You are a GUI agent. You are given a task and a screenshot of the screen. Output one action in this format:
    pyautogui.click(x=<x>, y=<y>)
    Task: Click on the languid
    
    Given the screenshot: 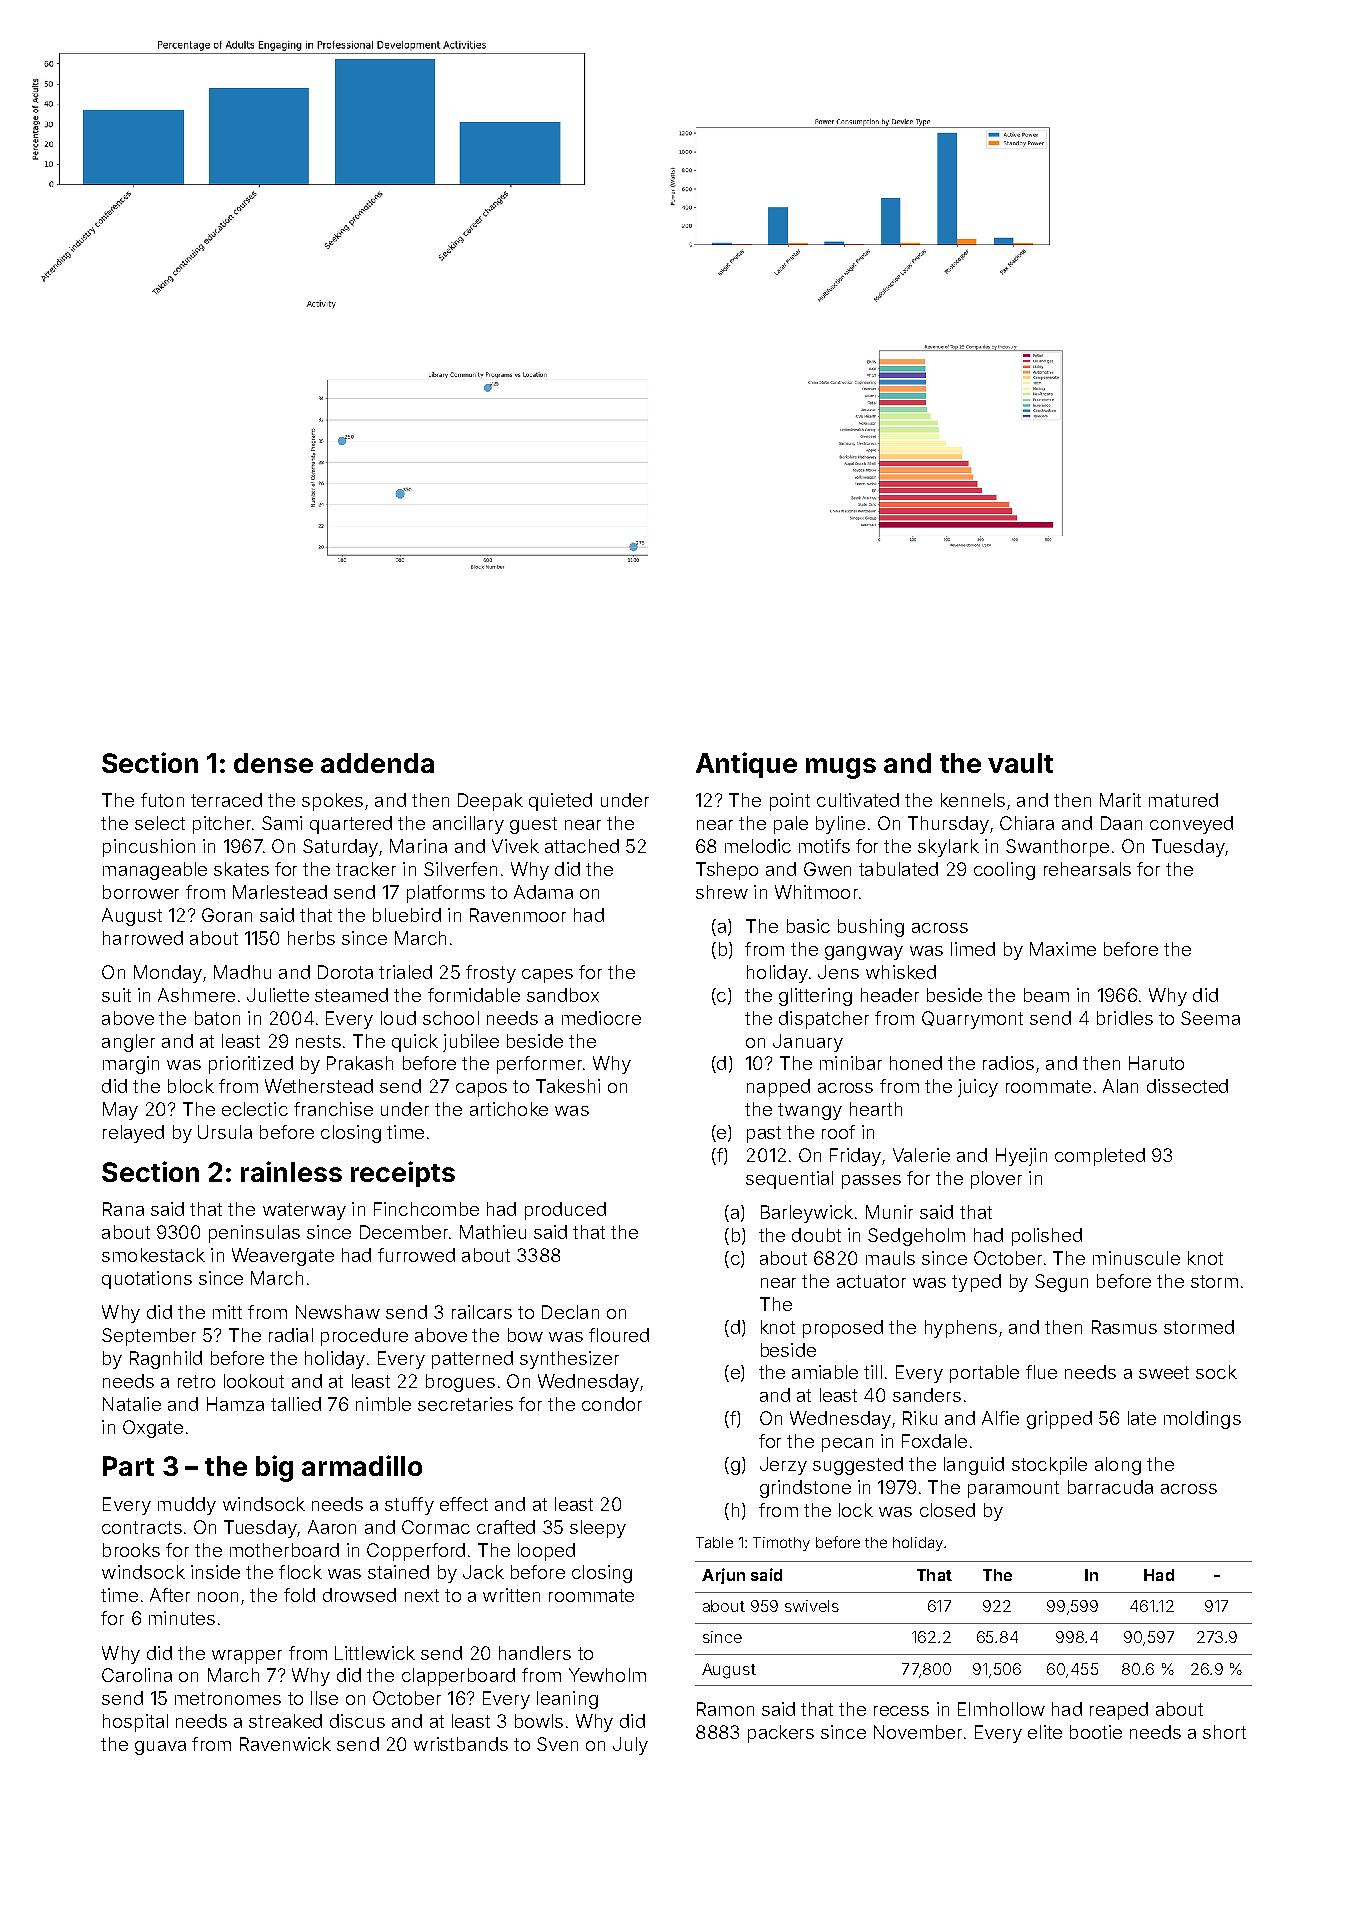 What is the action you would take?
    pyautogui.click(x=974, y=1466)
